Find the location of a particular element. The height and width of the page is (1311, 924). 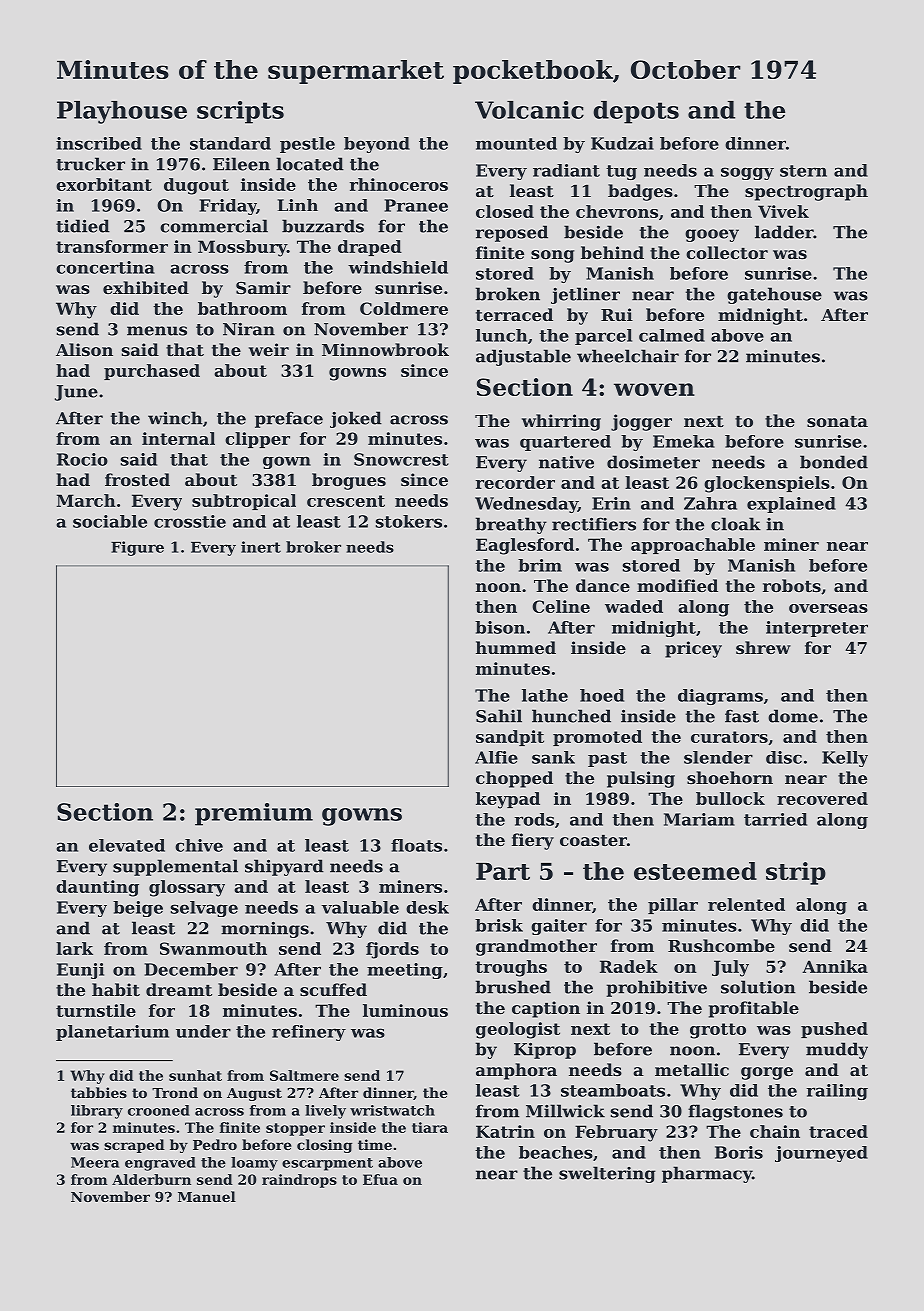

traced is located at coordinates (838, 1131).
